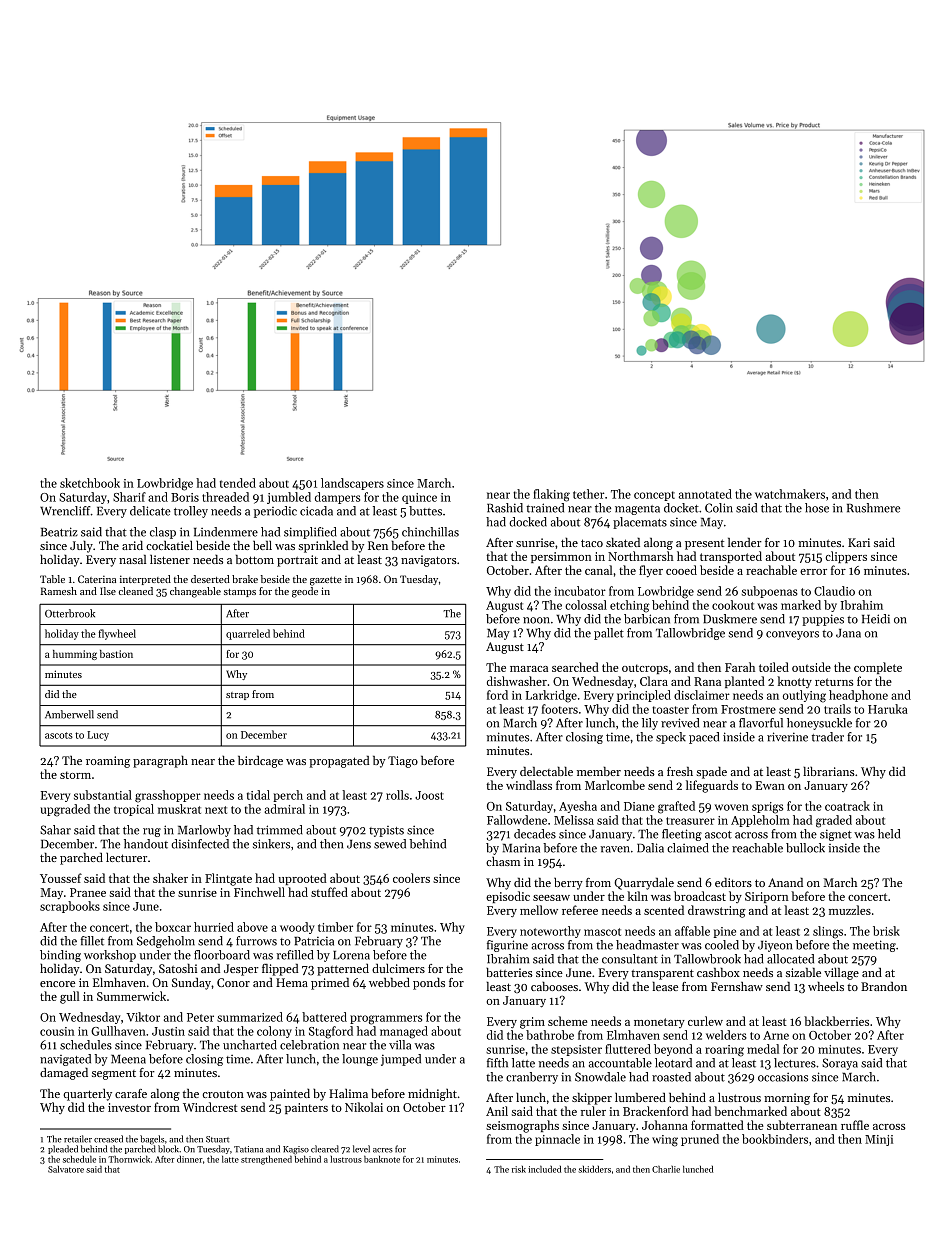  I want to click on delicate, so click(150, 511).
